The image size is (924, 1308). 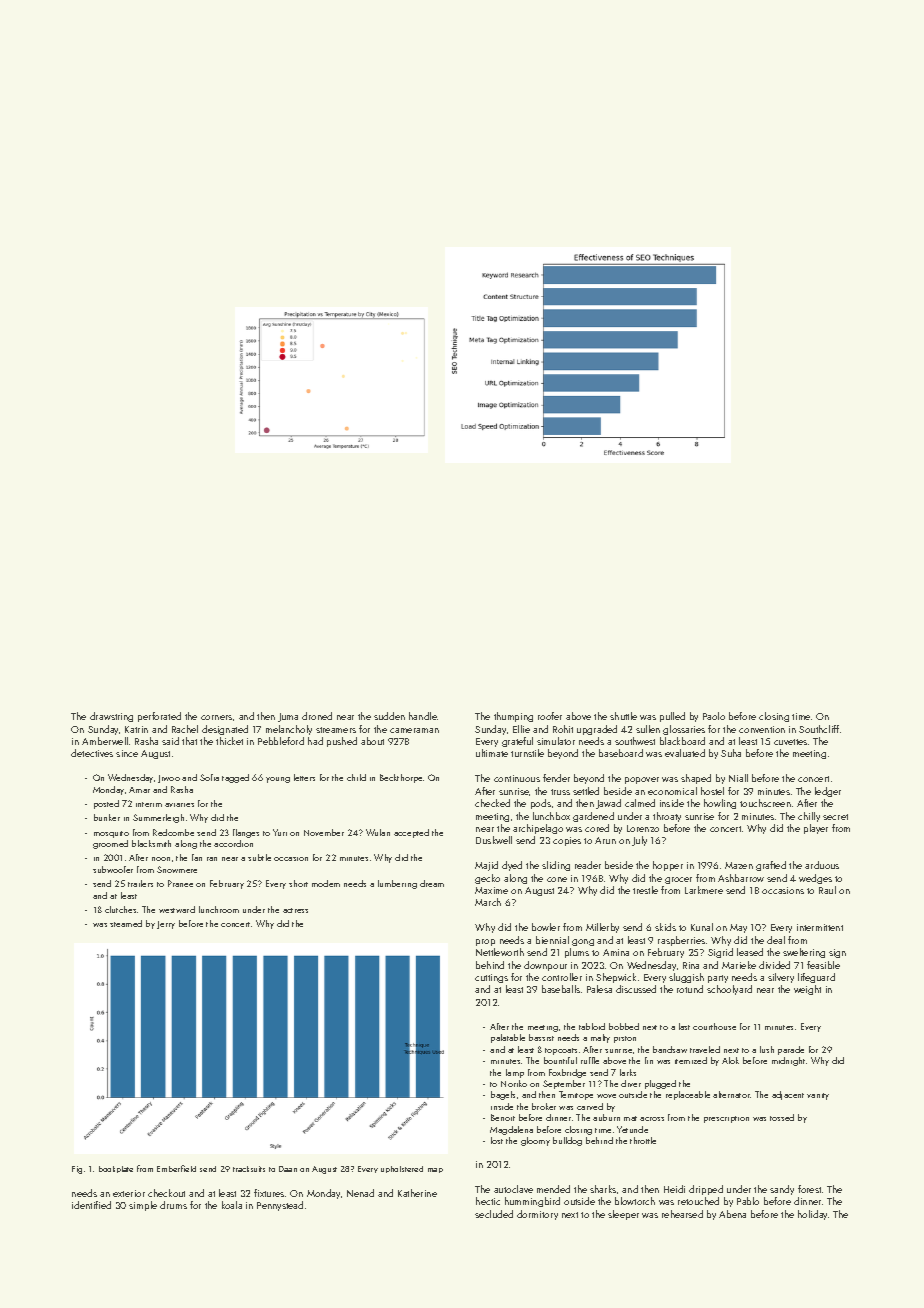 I want to click on holiday, so click(x=812, y=1215).
